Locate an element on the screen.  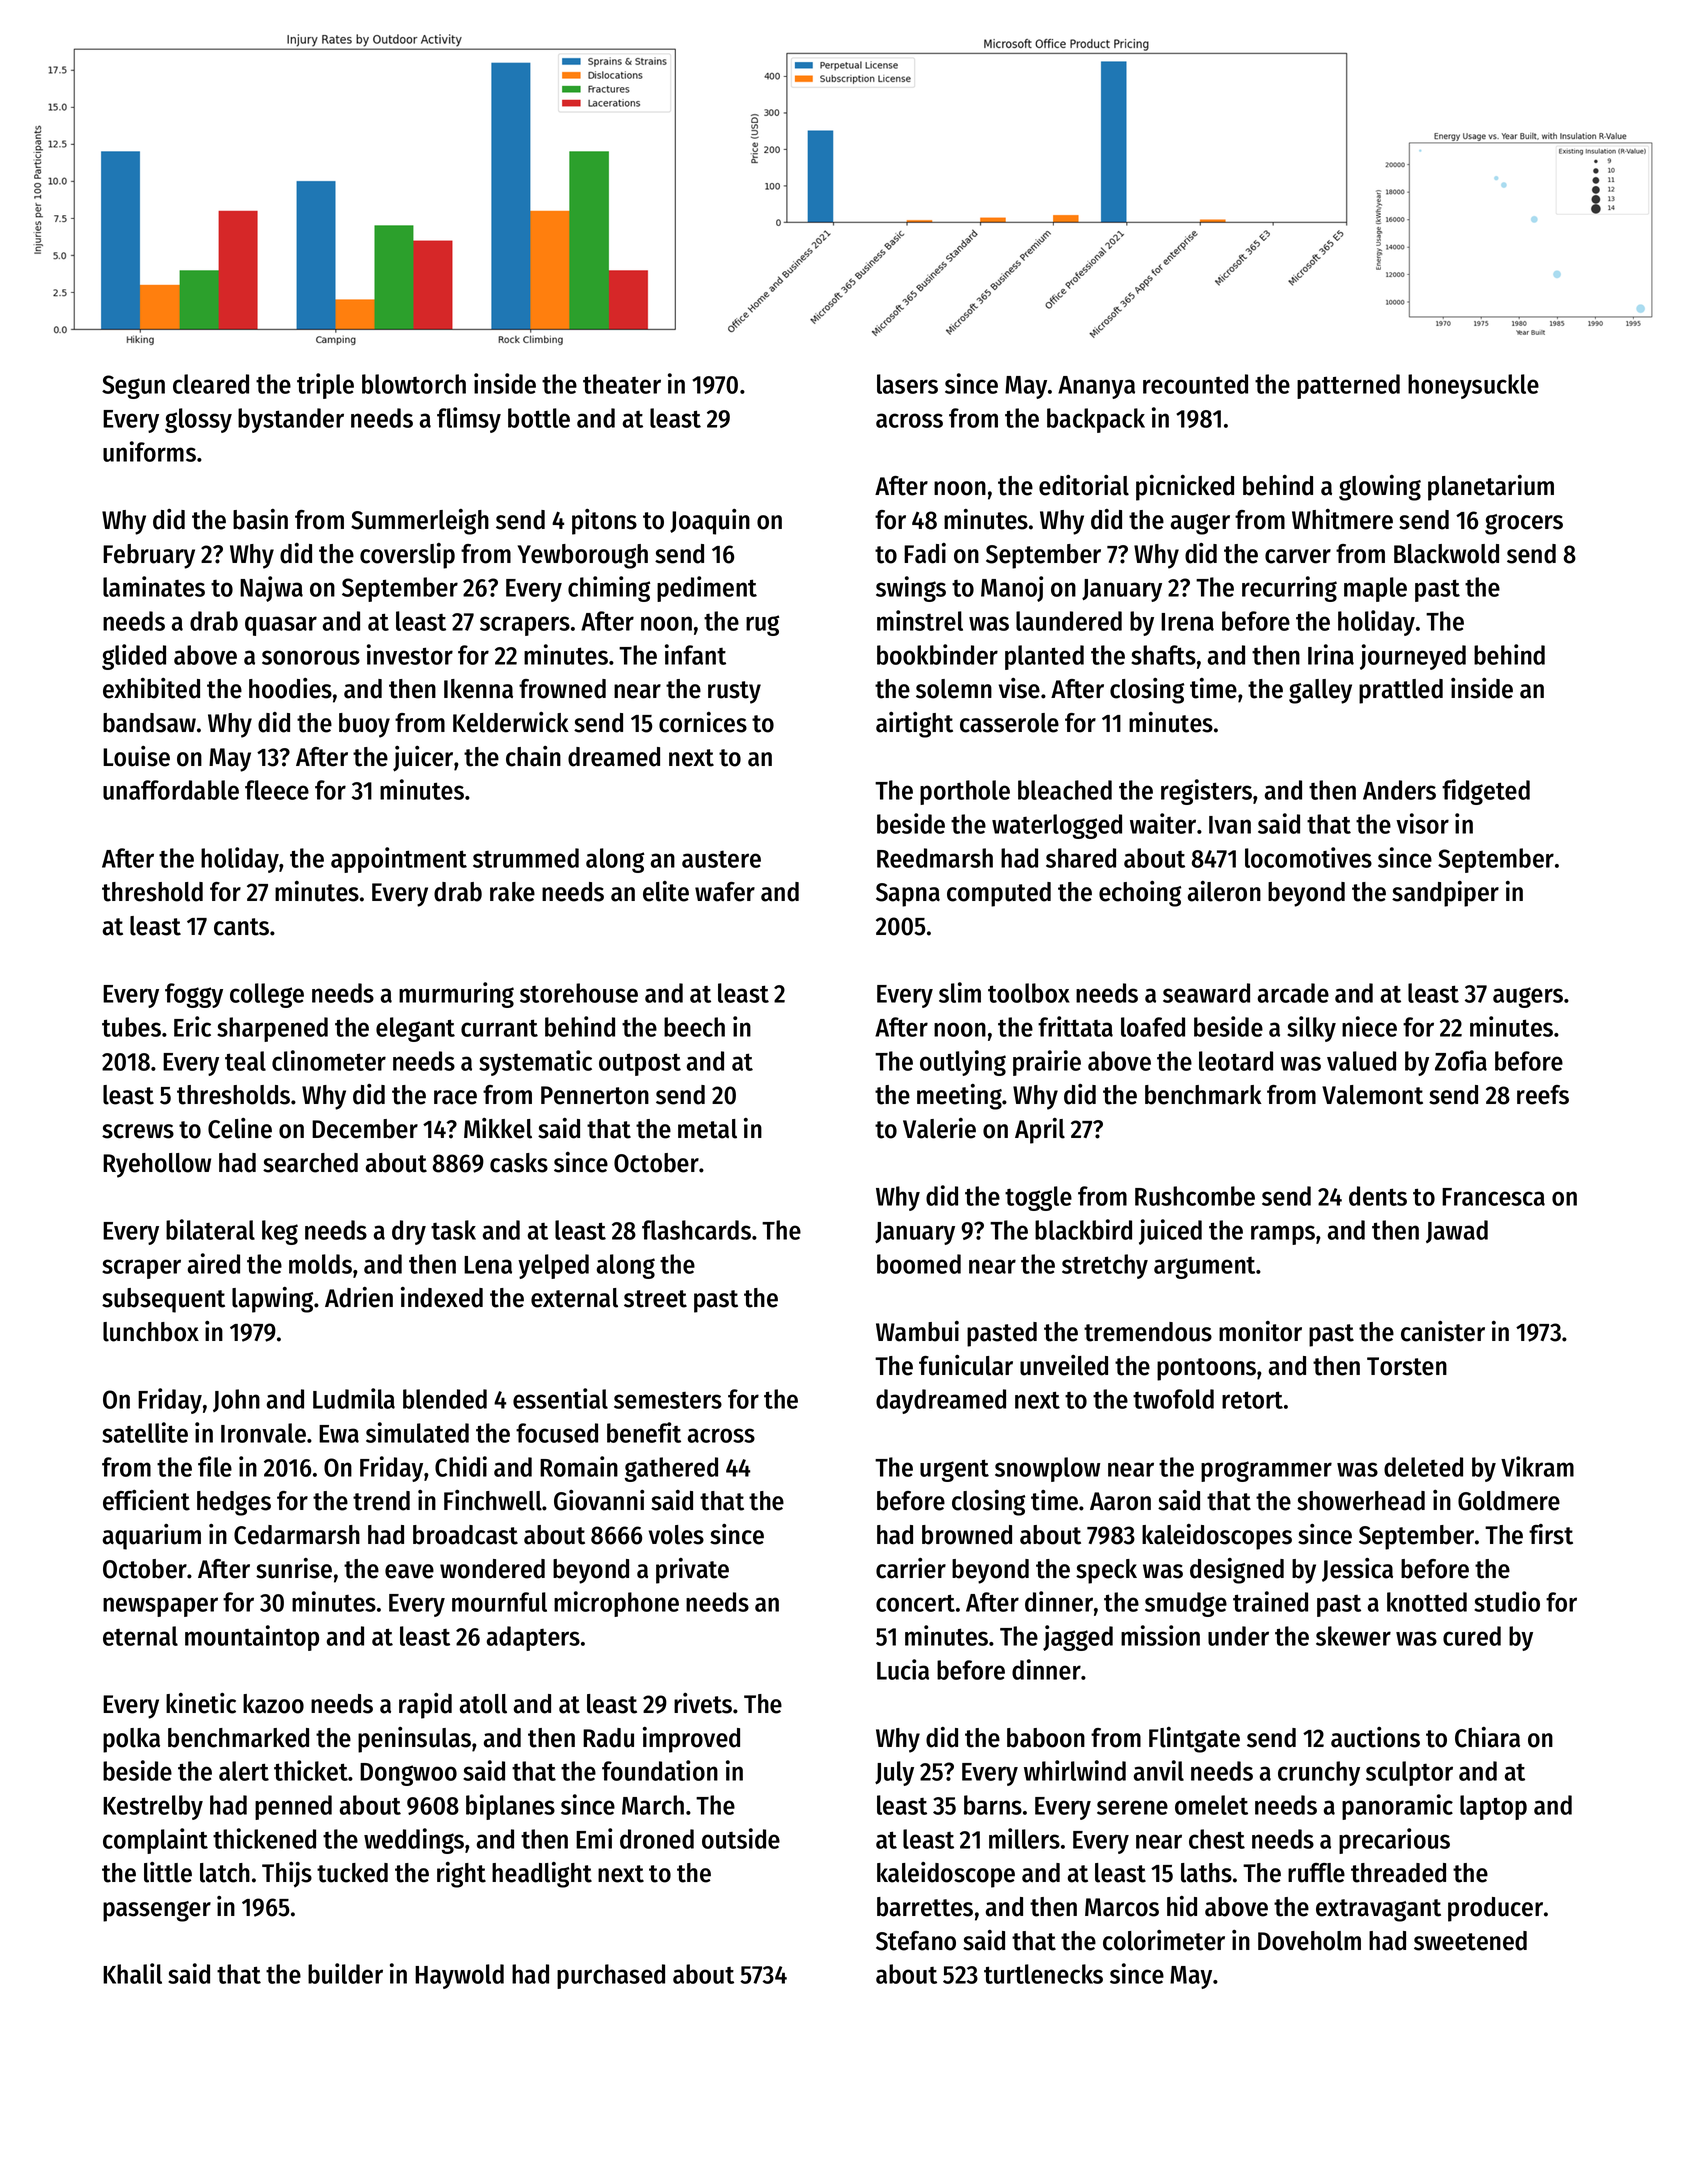
tremendous is located at coordinates (1148, 1332).
